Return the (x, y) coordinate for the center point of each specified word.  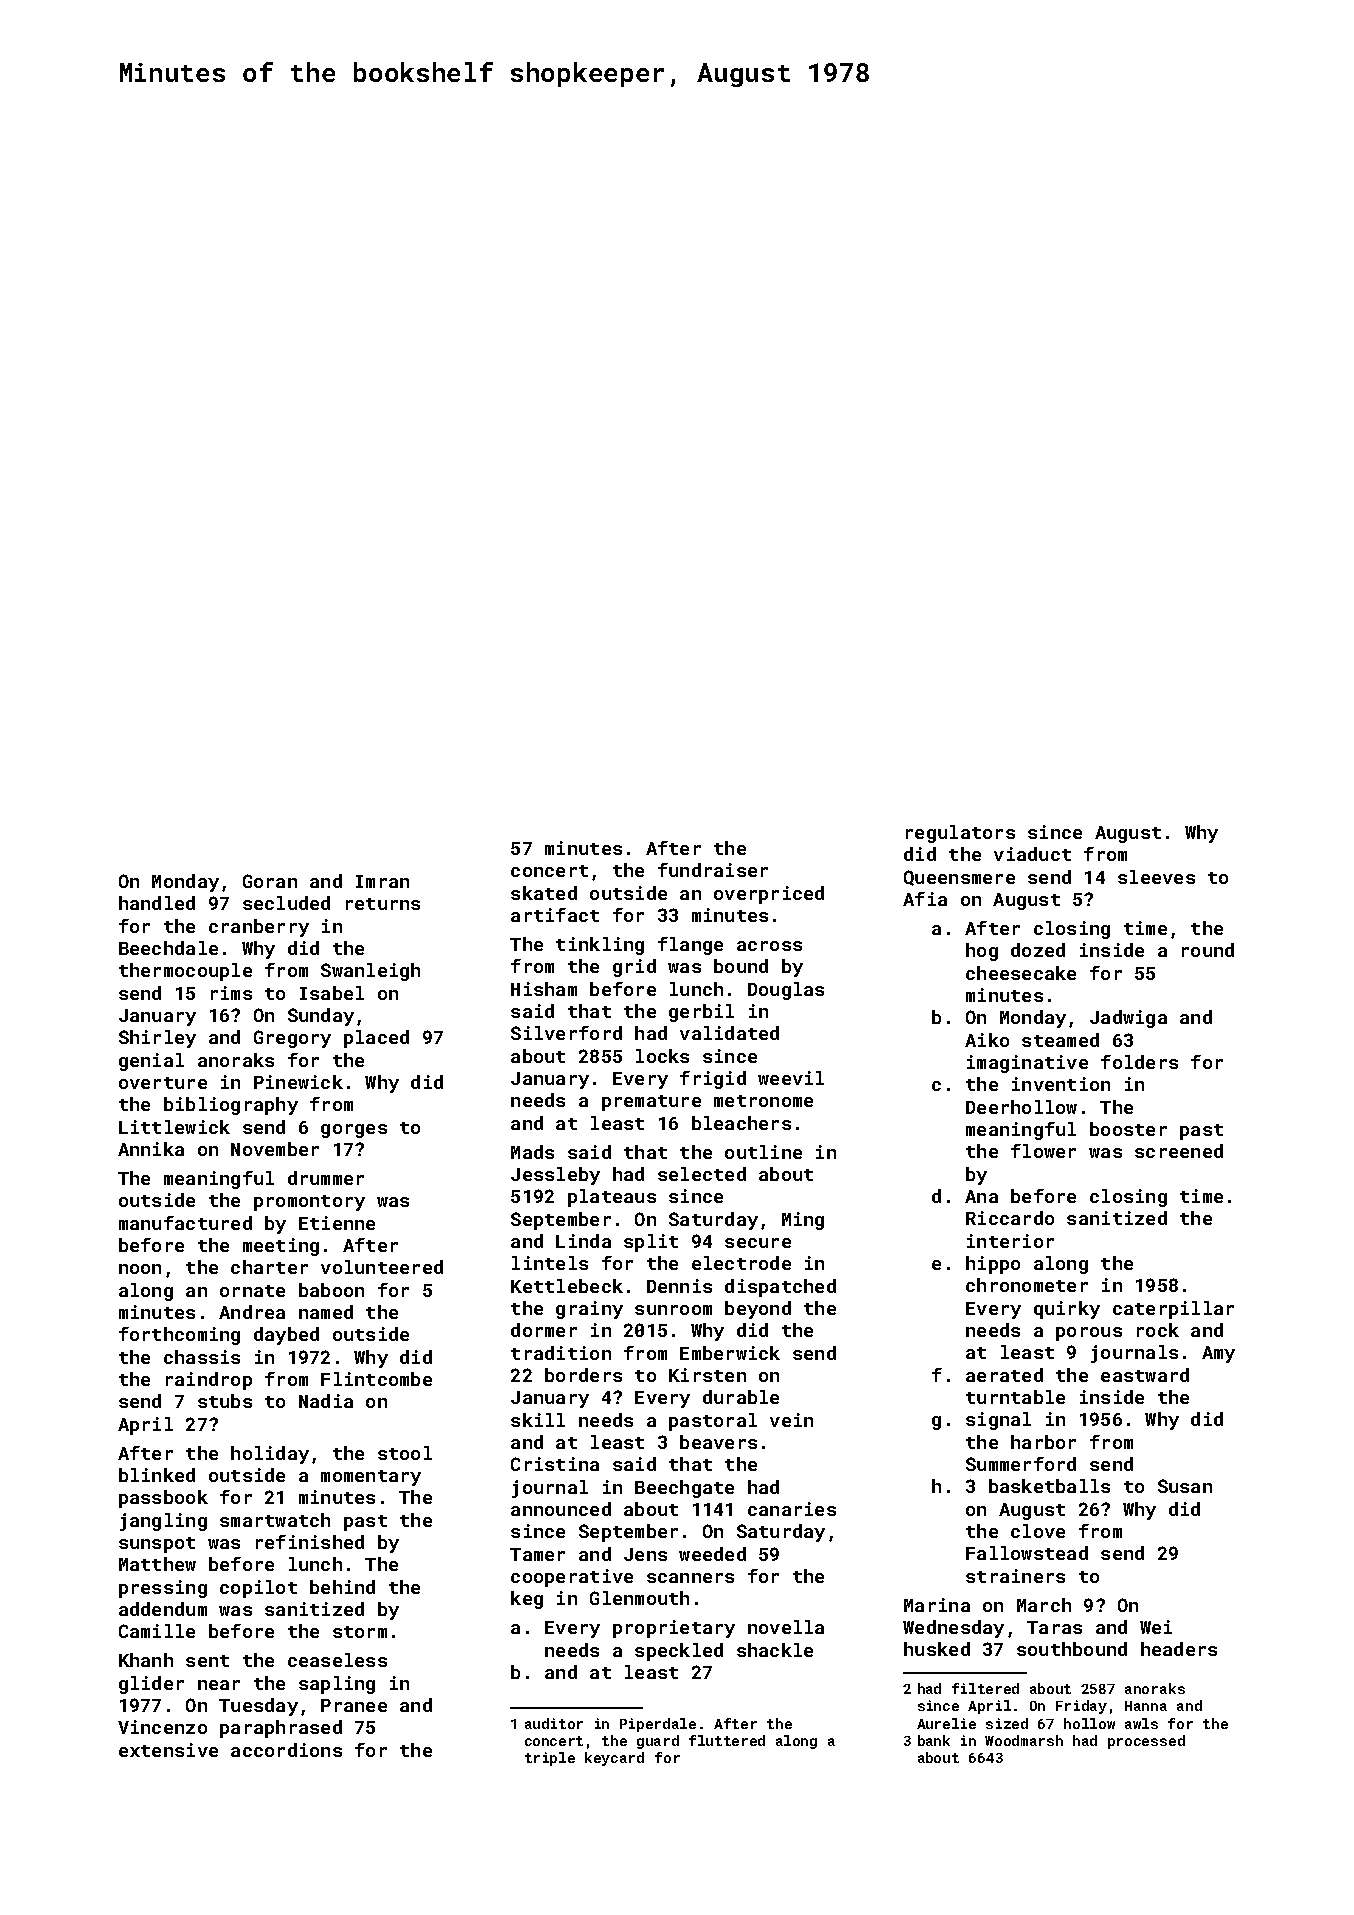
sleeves (1156, 877)
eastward (1145, 1375)
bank (934, 1740)
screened (1179, 1151)
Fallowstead (1027, 1553)
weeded (712, 1554)
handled (157, 903)
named (326, 1312)
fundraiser (713, 870)
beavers (718, 1442)
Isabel (332, 993)
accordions (286, 1750)
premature (651, 1103)
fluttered (727, 1740)
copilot (258, 1589)
